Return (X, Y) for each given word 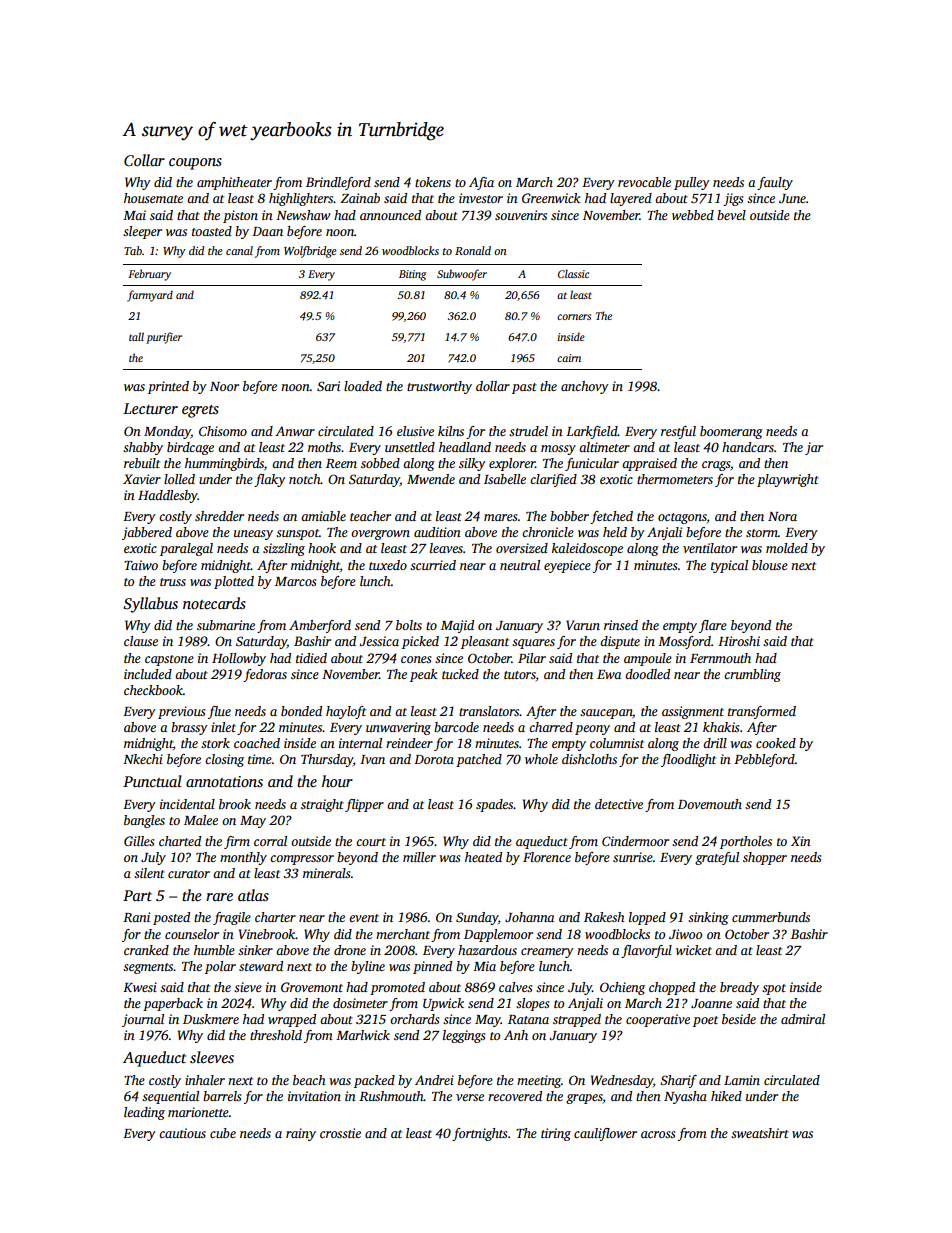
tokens (433, 182)
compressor (302, 860)
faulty (775, 183)
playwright (788, 480)
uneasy (253, 535)
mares (500, 517)
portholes (746, 842)
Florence (547, 857)
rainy (301, 1134)
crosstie (340, 1133)
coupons (195, 164)
